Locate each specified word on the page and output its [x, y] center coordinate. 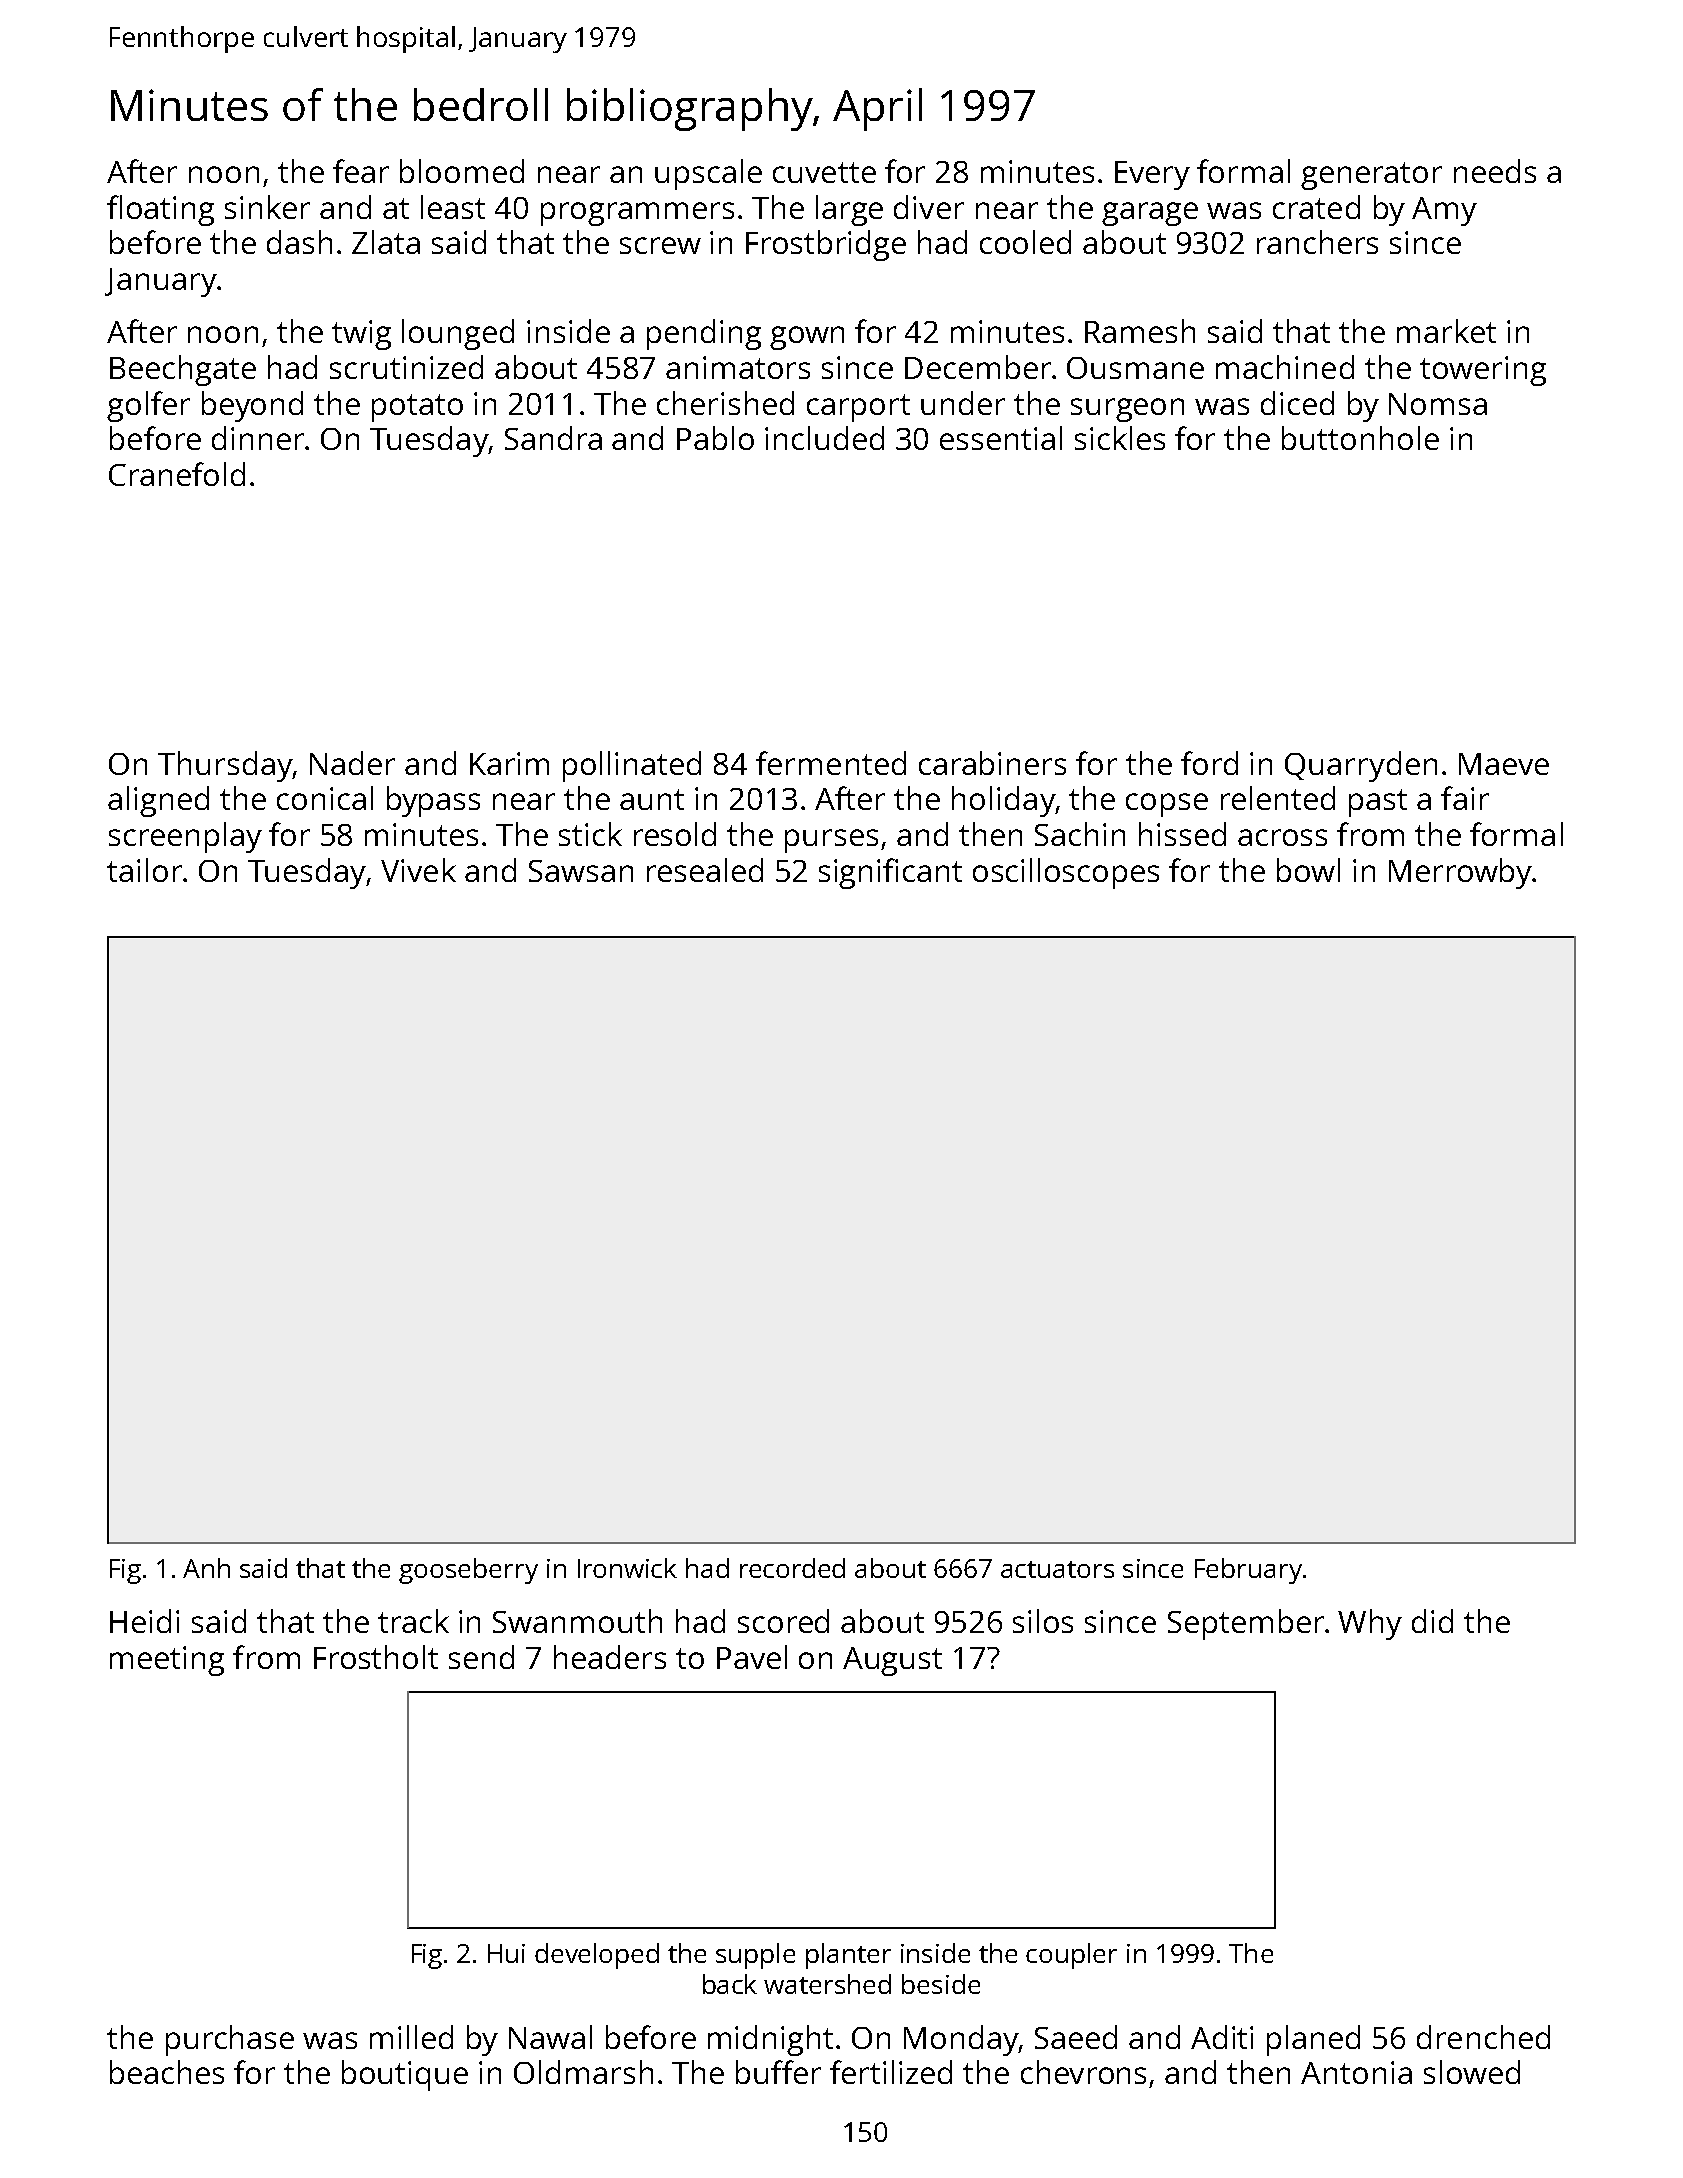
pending [704, 334]
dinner [258, 438]
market [1446, 331]
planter [848, 1956]
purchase [230, 2040]
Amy [1444, 211]
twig [361, 335]
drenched [1483, 2037]
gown [807, 338]
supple [755, 1956]
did [1432, 1621]
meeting [167, 1661]
